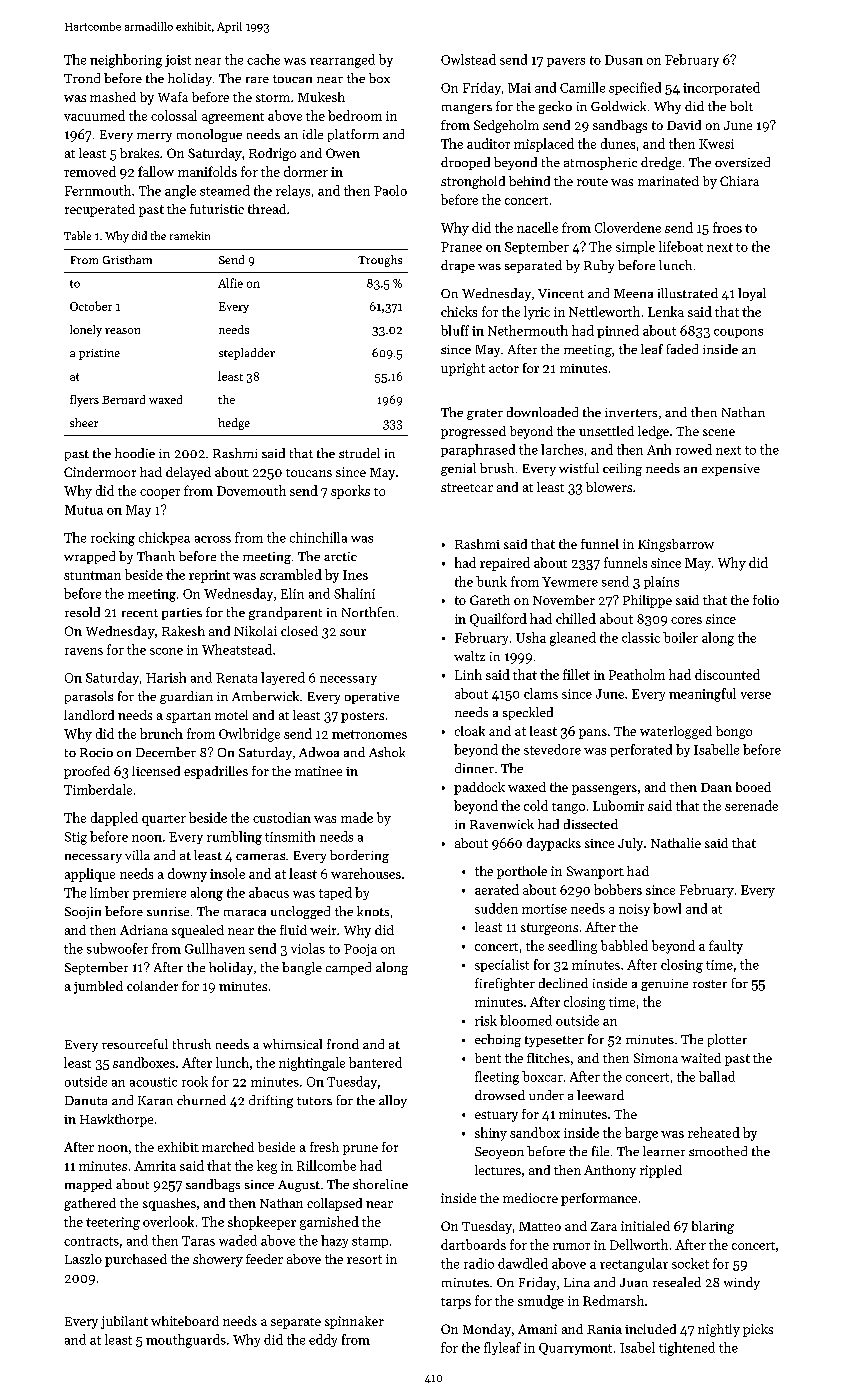 This screenshot has height=1400, width=849. Describe the element at coordinates (468, 59) in the screenshot. I see `Owlstead` at that location.
